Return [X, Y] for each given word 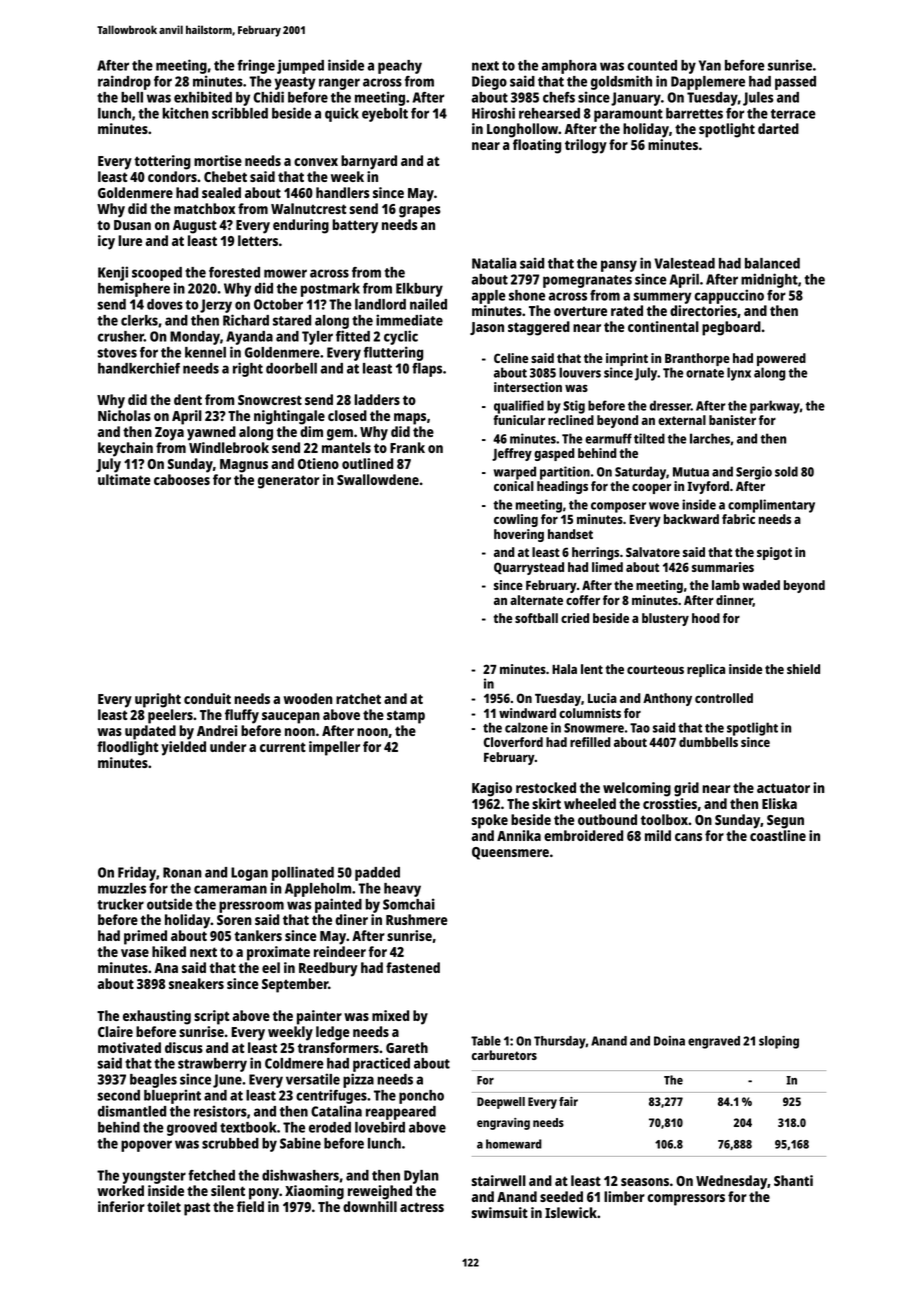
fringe [256, 66]
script [212, 1017]
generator [288, 482]
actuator [783, 788]
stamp [406, 717]
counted [652, 65]
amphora [569, 67]
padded [377, 874]
